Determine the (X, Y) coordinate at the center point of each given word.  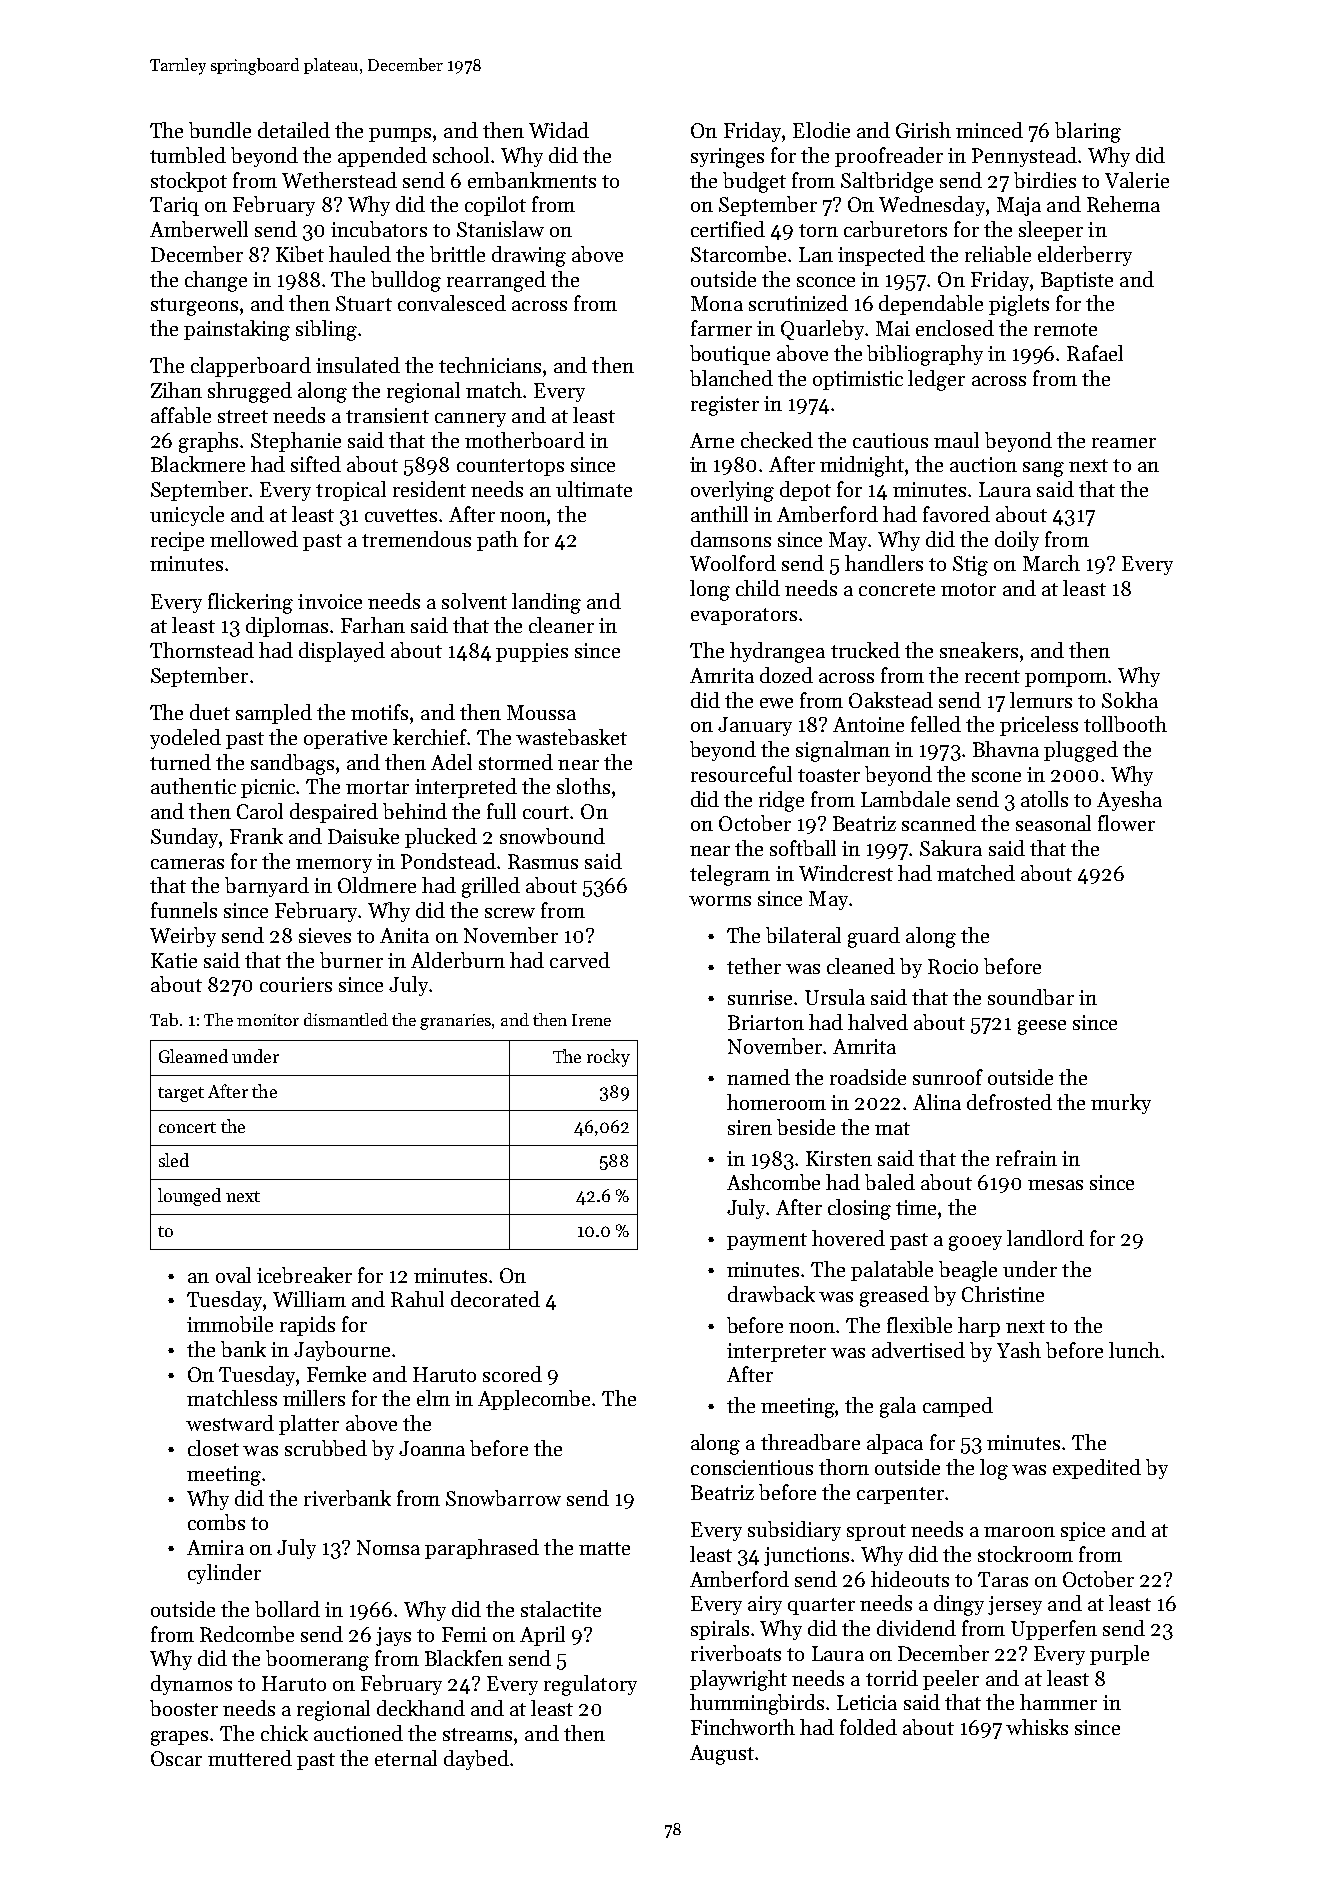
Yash (1019, 1350)
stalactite (561, 1609)
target (181, 1094)
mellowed (254, 539)
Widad (559, 130)
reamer (1124, 443)
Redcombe (247, 1634)
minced (989, 130)
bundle (220, 130)
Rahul (417, 1299)
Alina (937, 1102)
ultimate (594, 489)
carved (580, 960)
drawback (771, 1294)
